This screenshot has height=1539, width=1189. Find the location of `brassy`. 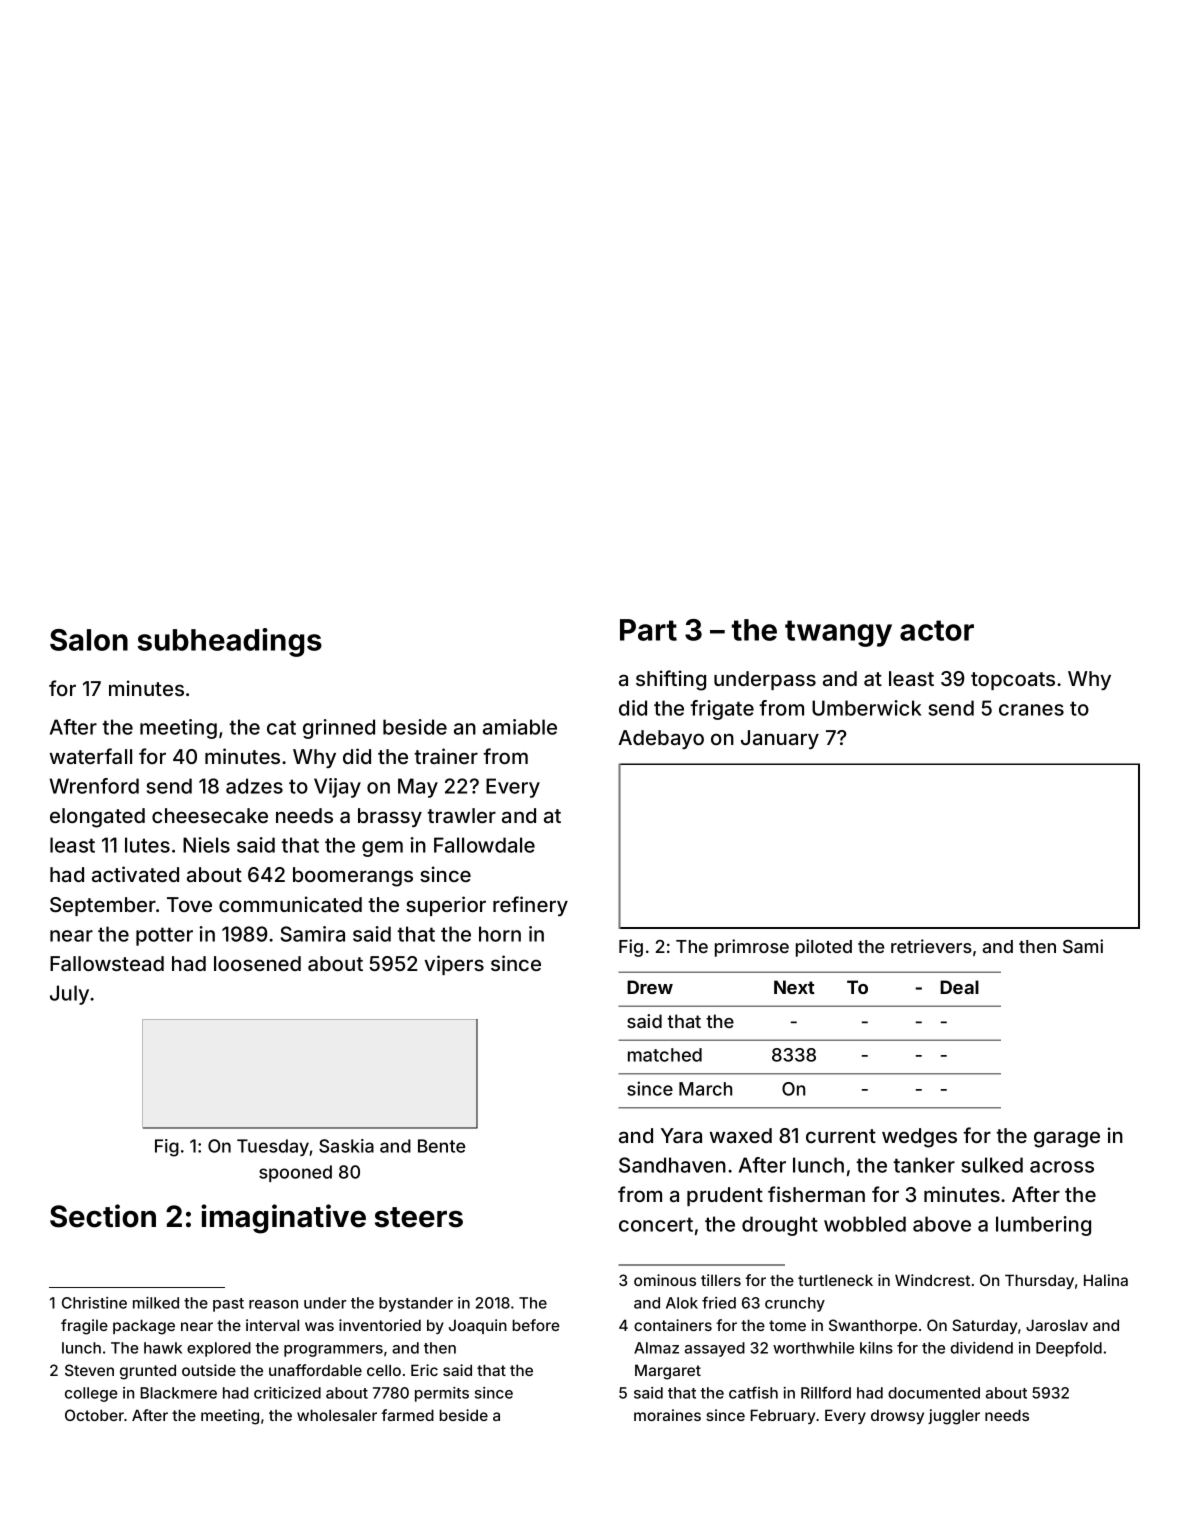

brassy is located at coordinates (390, 817).
